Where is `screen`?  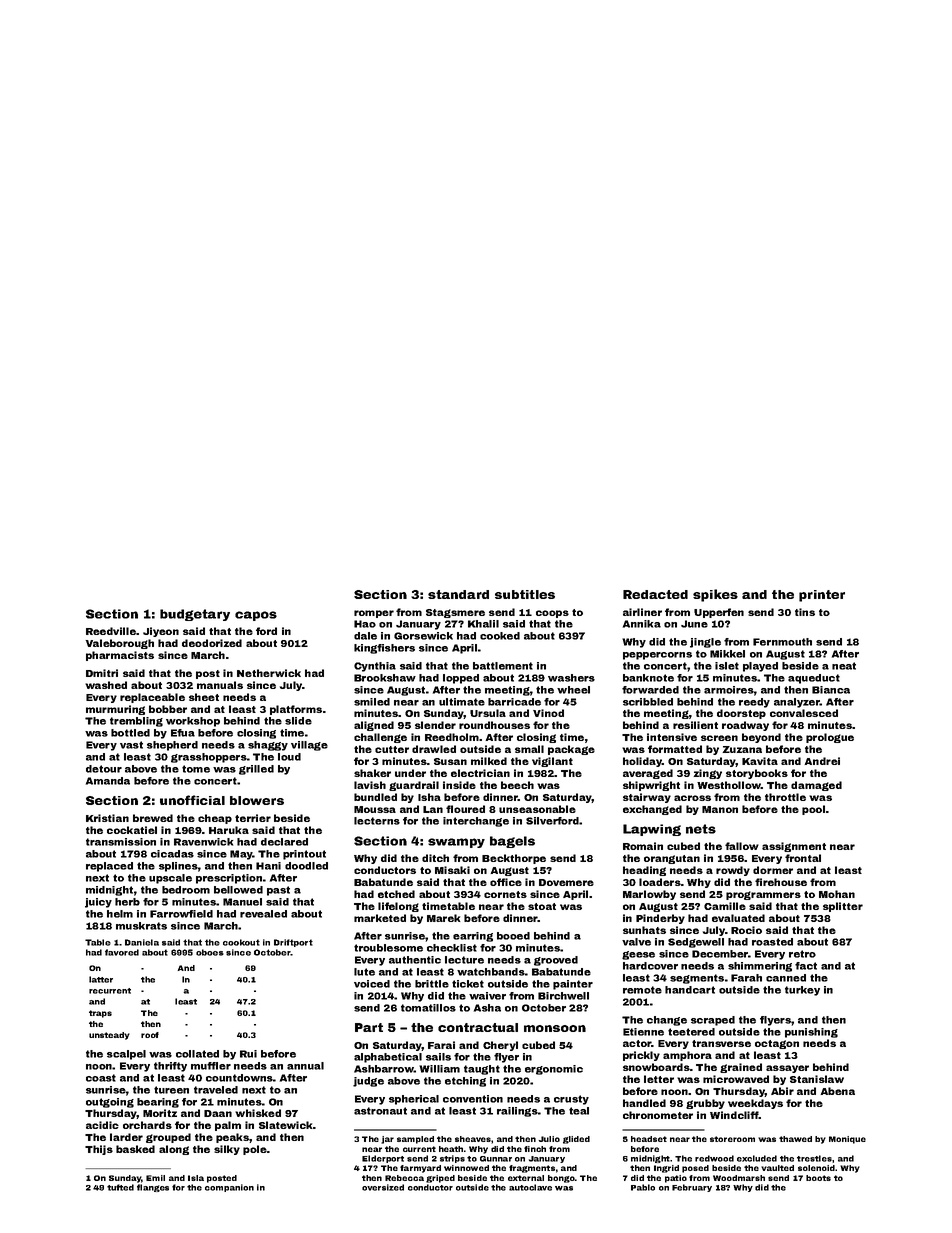
screen is located at coordinates (719, 738).
